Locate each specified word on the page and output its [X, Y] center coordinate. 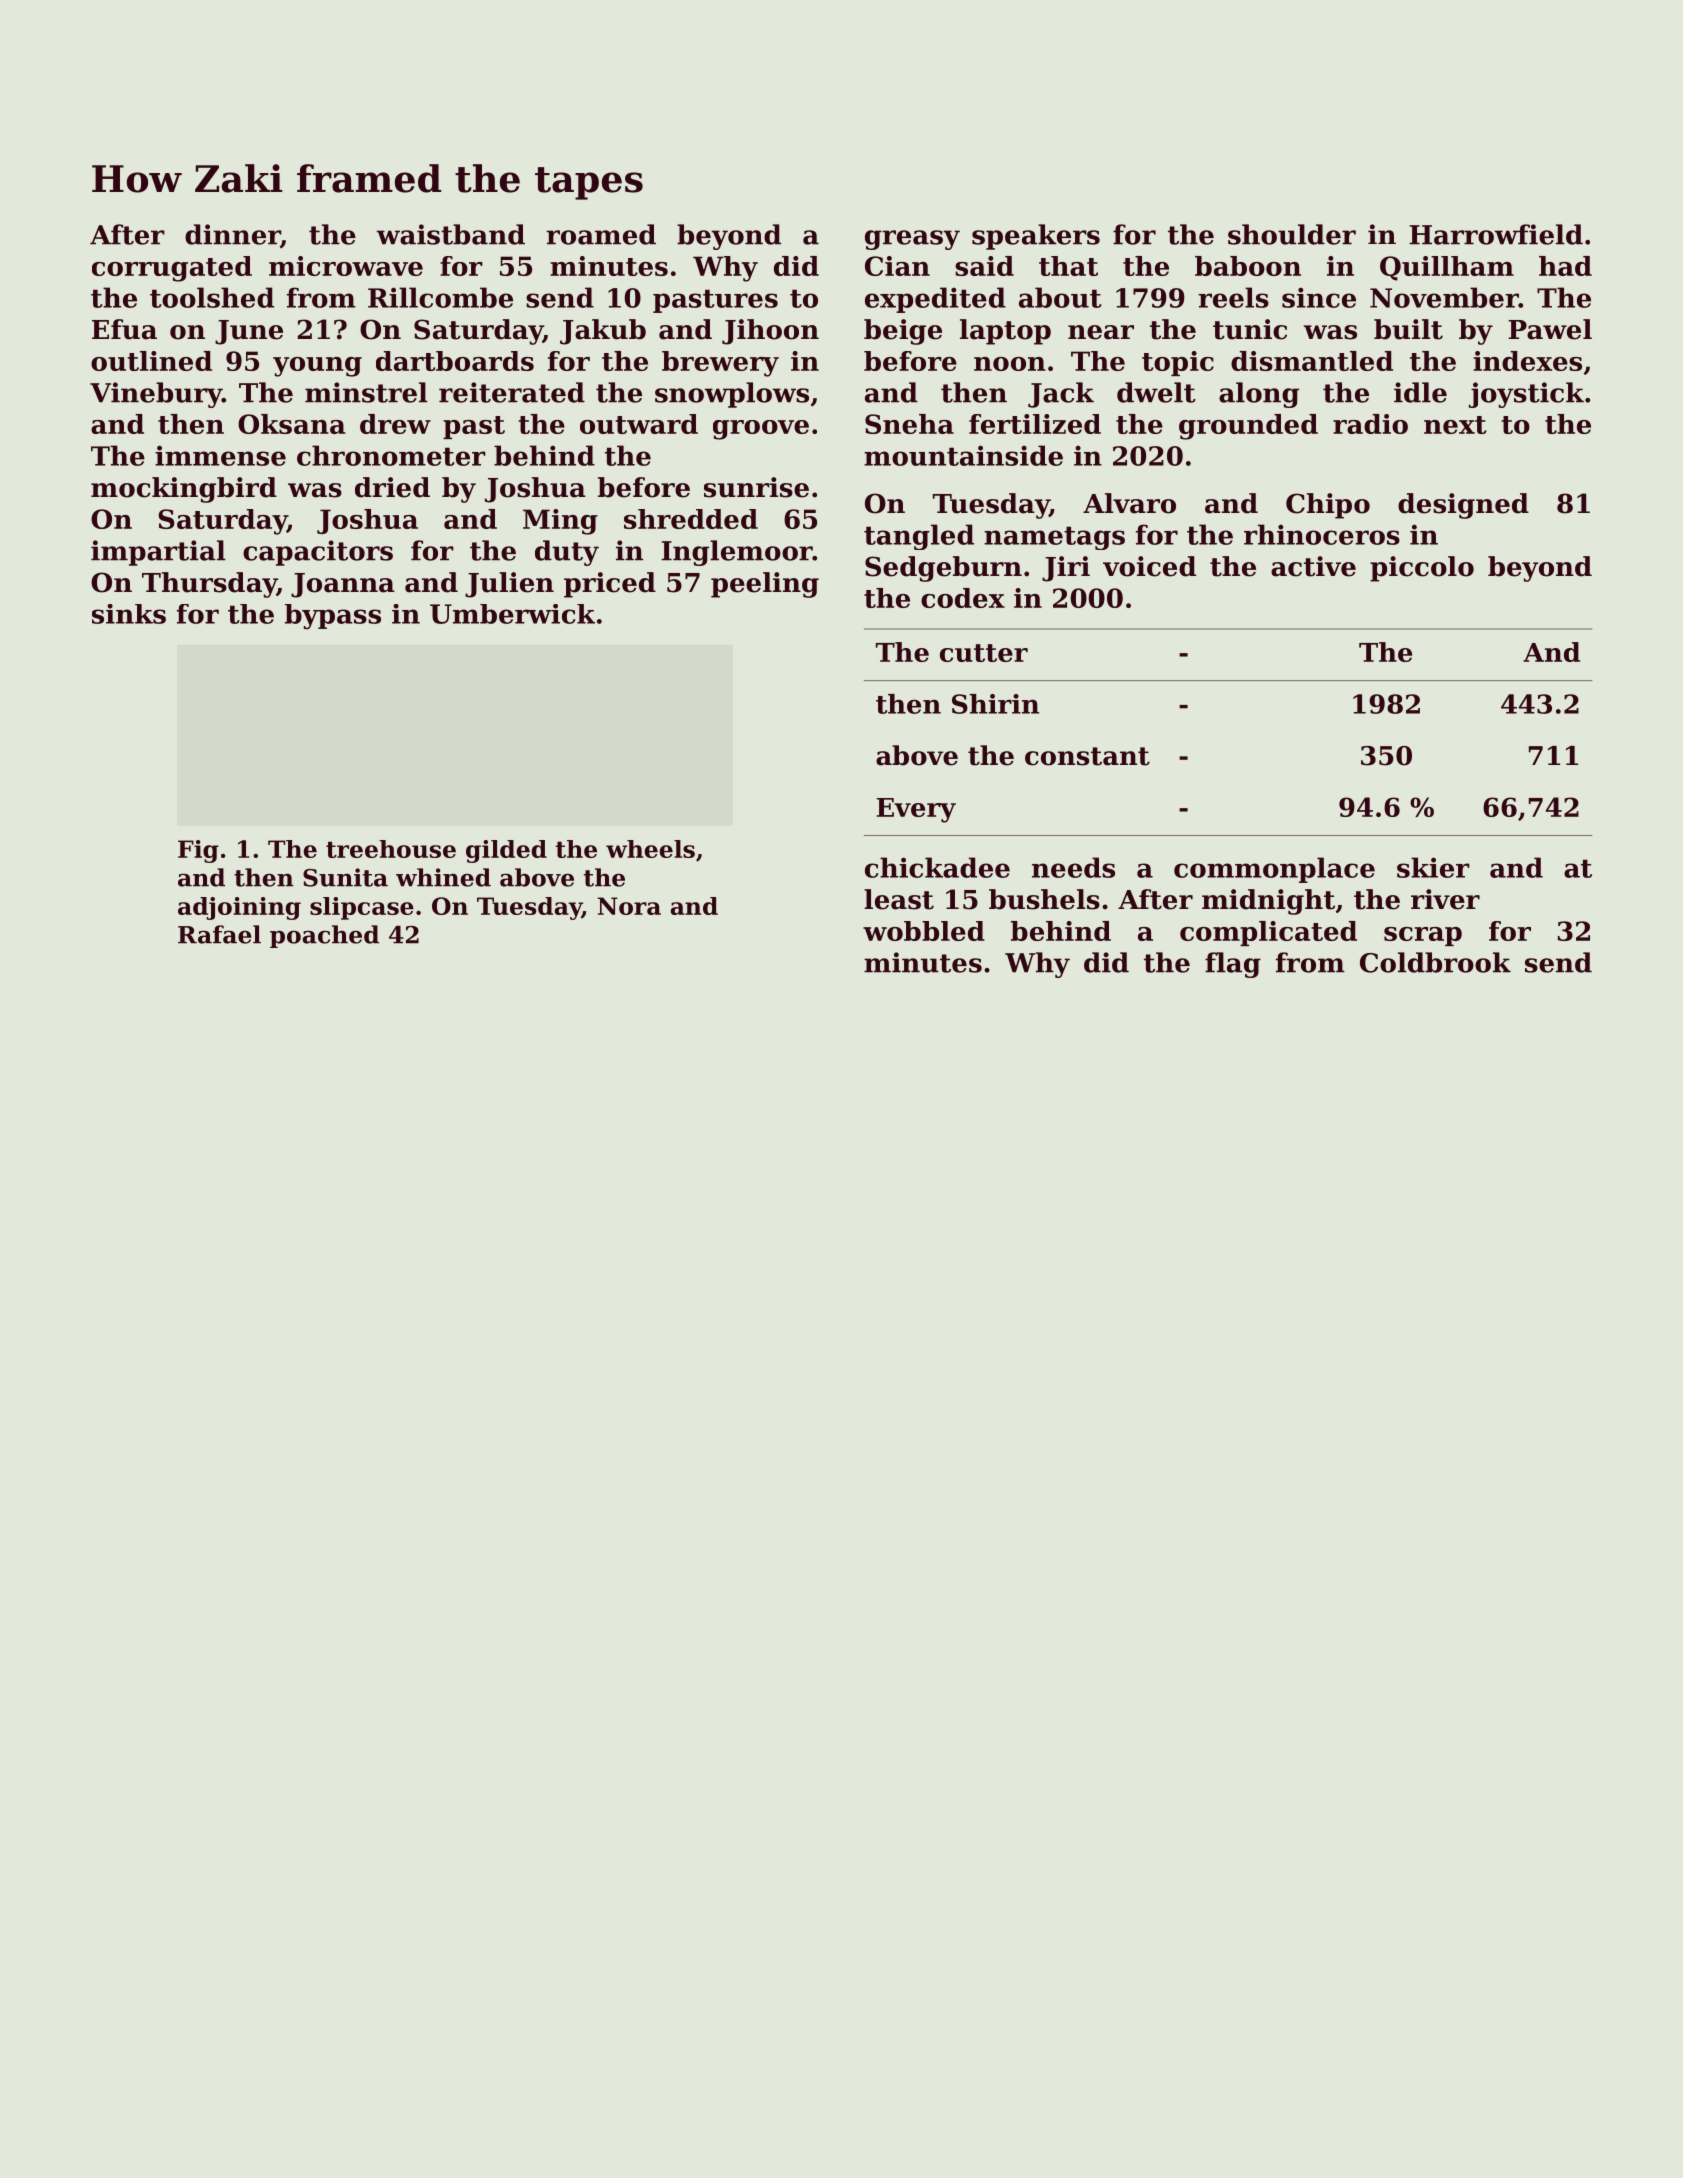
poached [324, 936]
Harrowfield [1496, 234]
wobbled [924, 931]
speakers [1036, 237]
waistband [451, 234]
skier [1433, 867]
